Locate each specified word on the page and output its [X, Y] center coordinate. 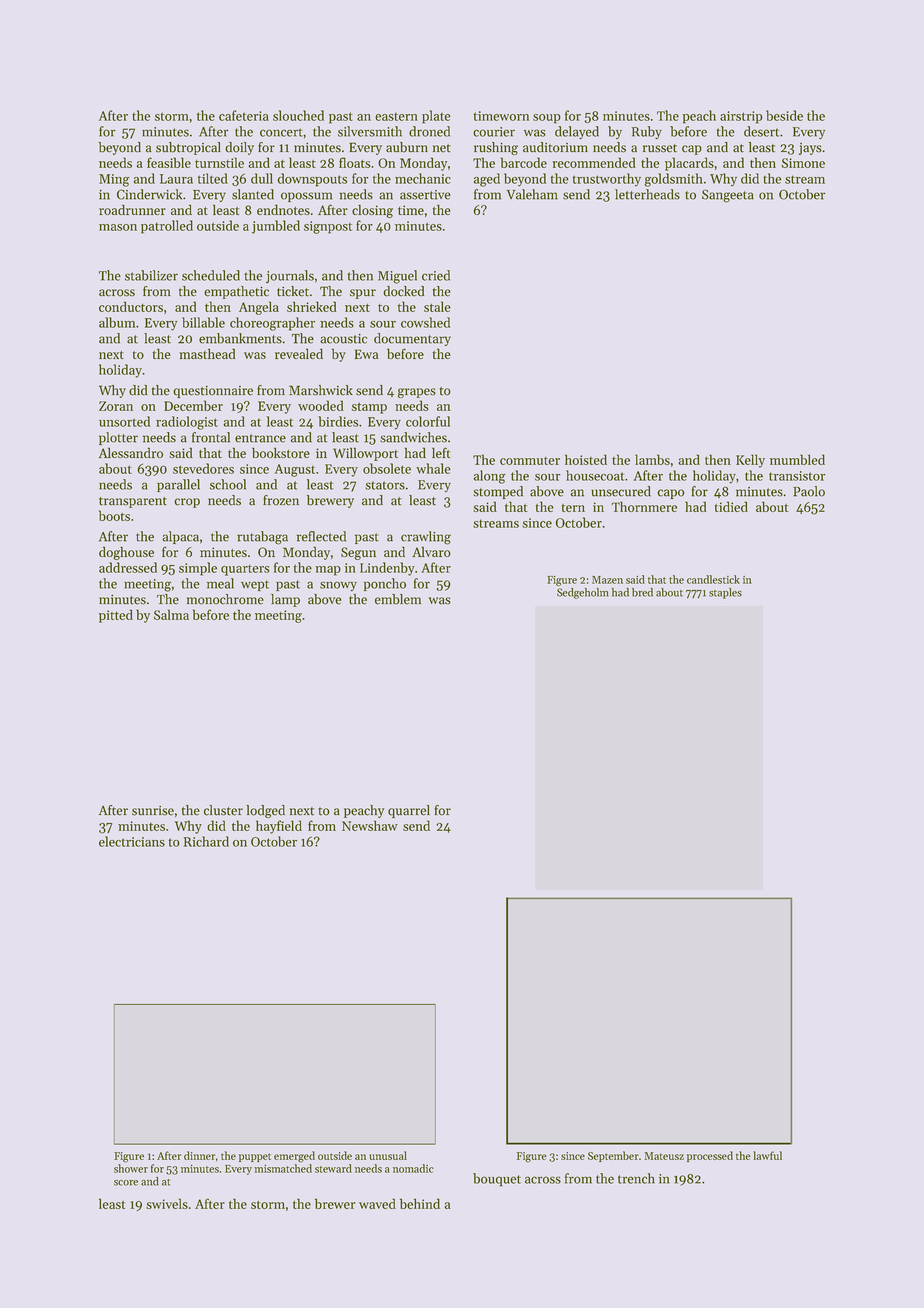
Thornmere [644, 506]
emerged [294, 1157]
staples [725, 593]
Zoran [116, 406]
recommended [594, 162]
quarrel [409, 811]
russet [660, 148]
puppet [255, 1157]
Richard [206, 841]
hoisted [586, 459]
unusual [388, 1155]
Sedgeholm [583, 593]
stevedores [203, 468]
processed [710, 1156]
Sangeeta [728, 196]
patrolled [167, 227]
